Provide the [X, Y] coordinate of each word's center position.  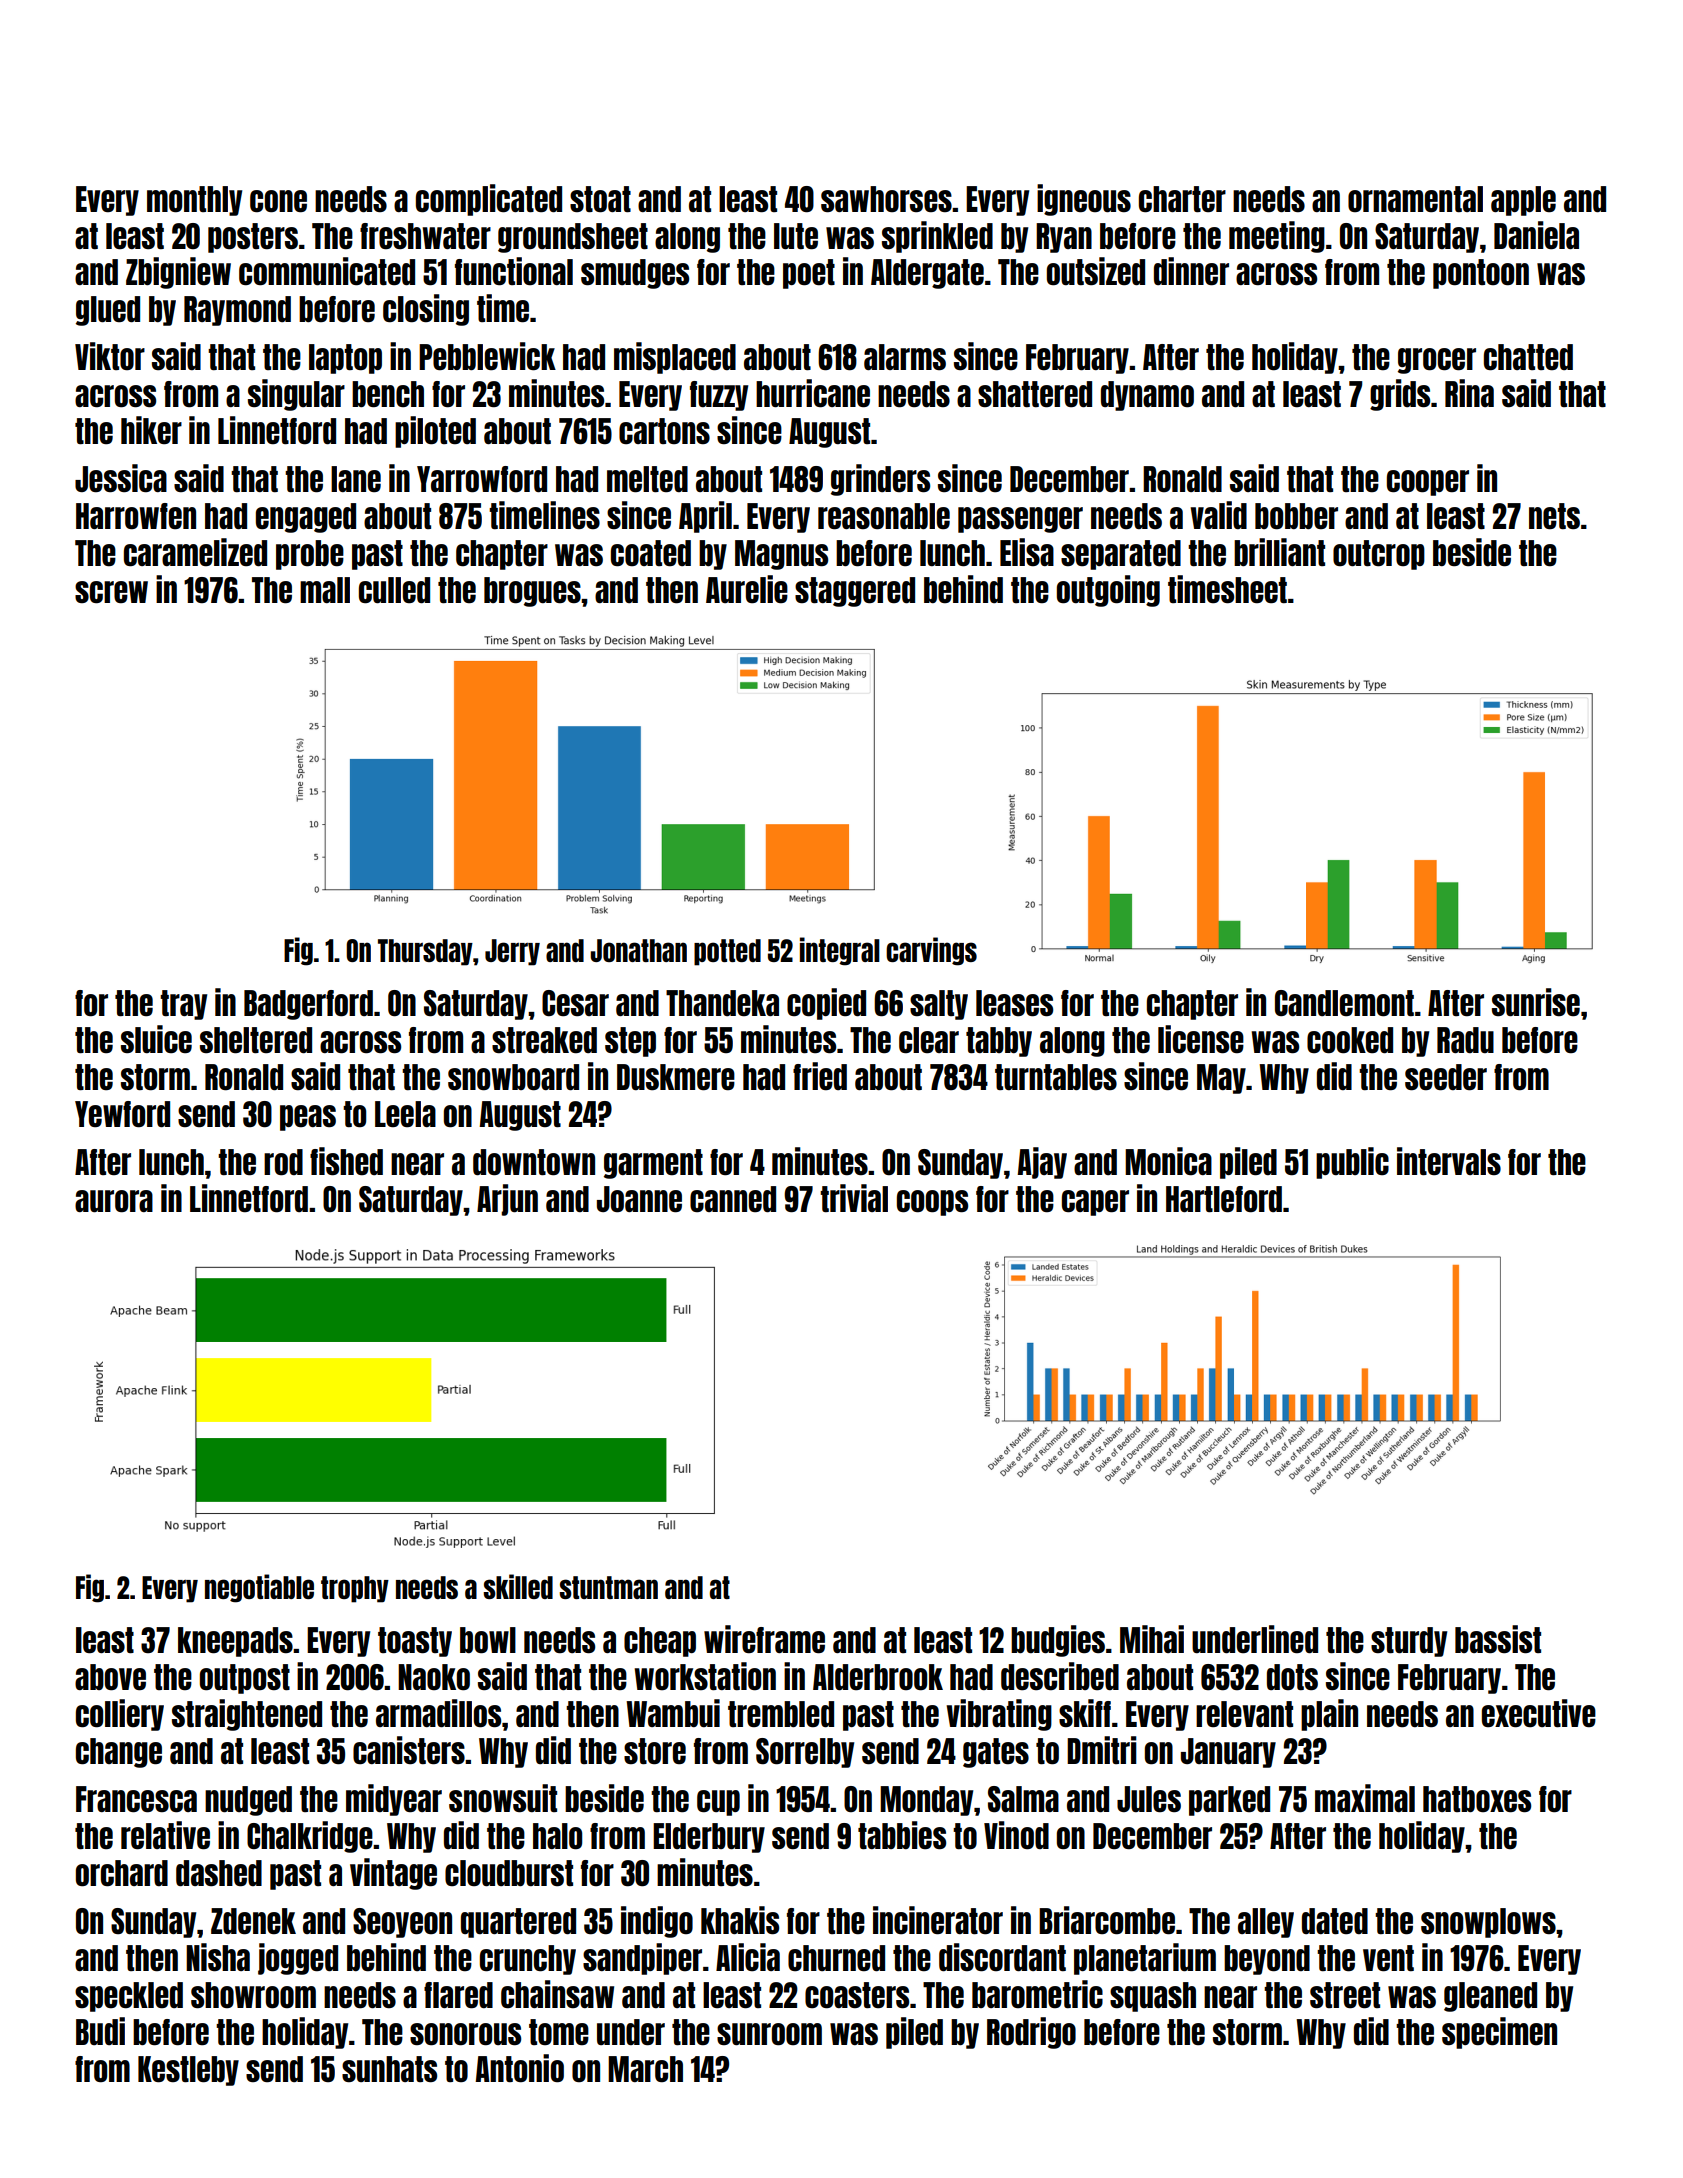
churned [836, 1958]
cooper [1428, 483]
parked [1229, 1801]
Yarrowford [482, 479]
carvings [931, 951]
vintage [393, 1874]
